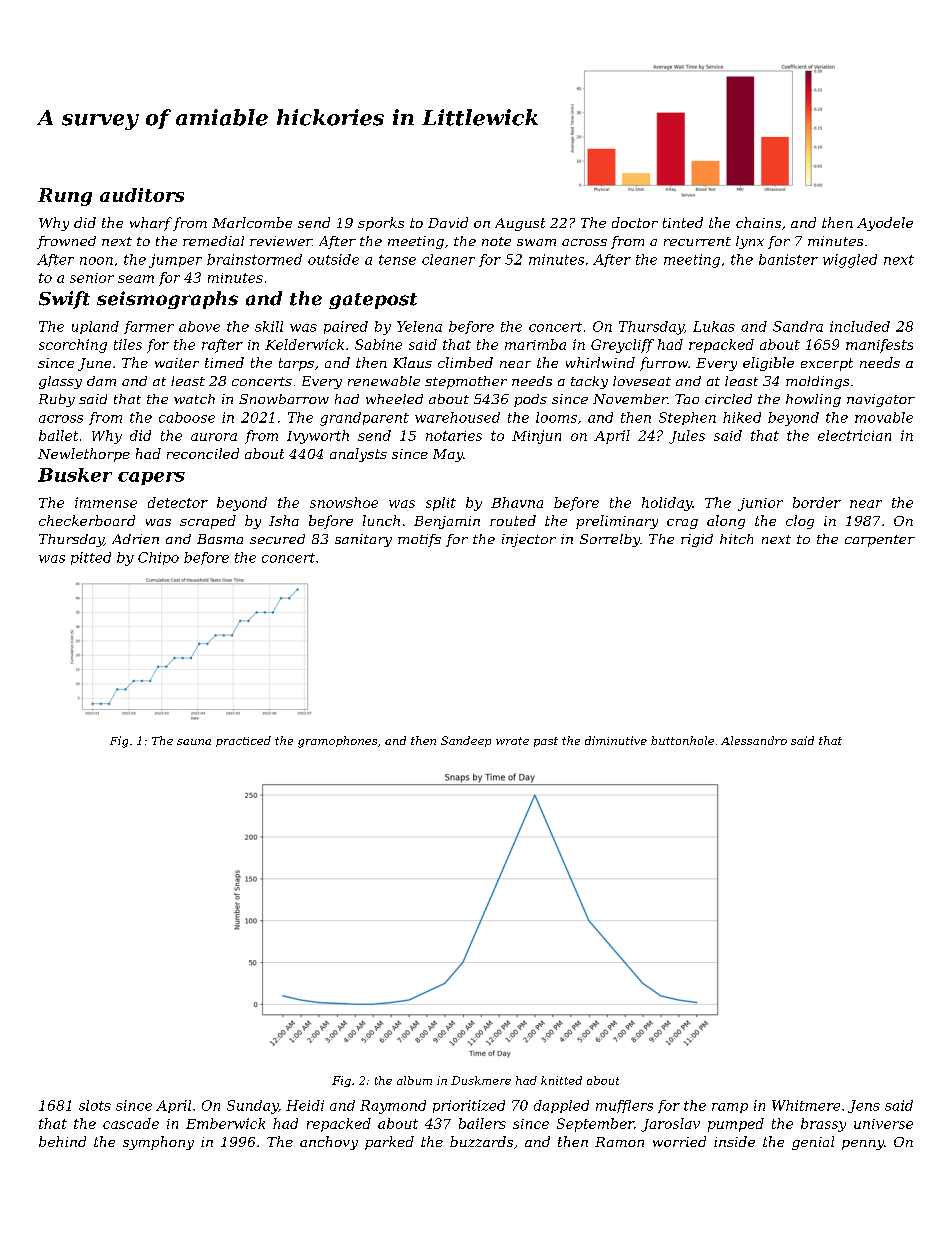 The height and width of the screenshot is (1233, 952). I want to click on Sabine, so click(378, 344).
